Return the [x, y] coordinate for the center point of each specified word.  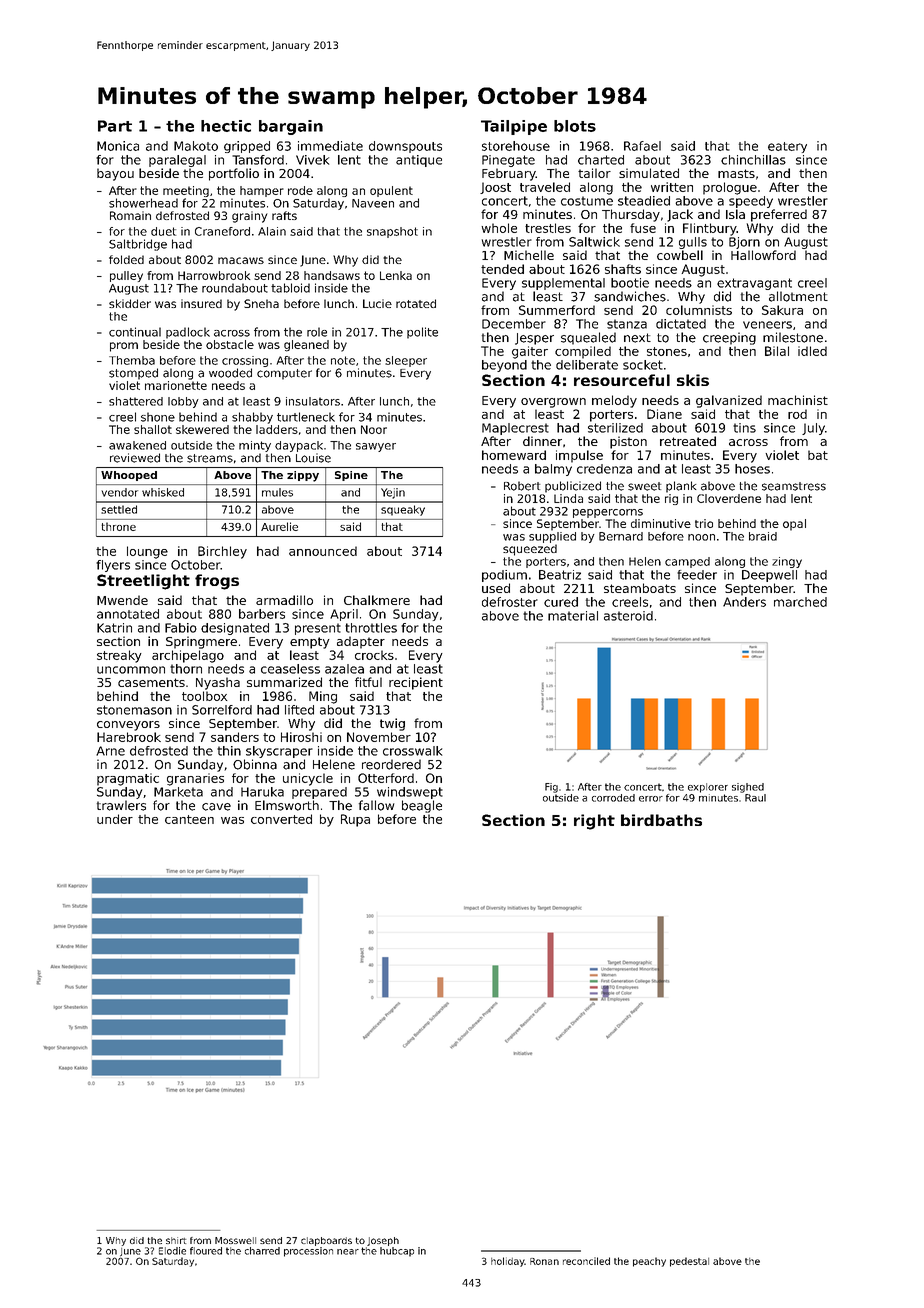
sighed [748, 788]
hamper [262, 191]
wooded [230, 373]
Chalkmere [377, 600]
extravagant [754, 284]
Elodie [172, 1251]
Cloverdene [729, 498]
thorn [186, 669]
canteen [189, 819]
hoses [752, 469]
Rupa [355, 820]
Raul [755, 798]
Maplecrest [515, 429]
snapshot [392, 232]
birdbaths [661, 820]
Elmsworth [287, 805]
